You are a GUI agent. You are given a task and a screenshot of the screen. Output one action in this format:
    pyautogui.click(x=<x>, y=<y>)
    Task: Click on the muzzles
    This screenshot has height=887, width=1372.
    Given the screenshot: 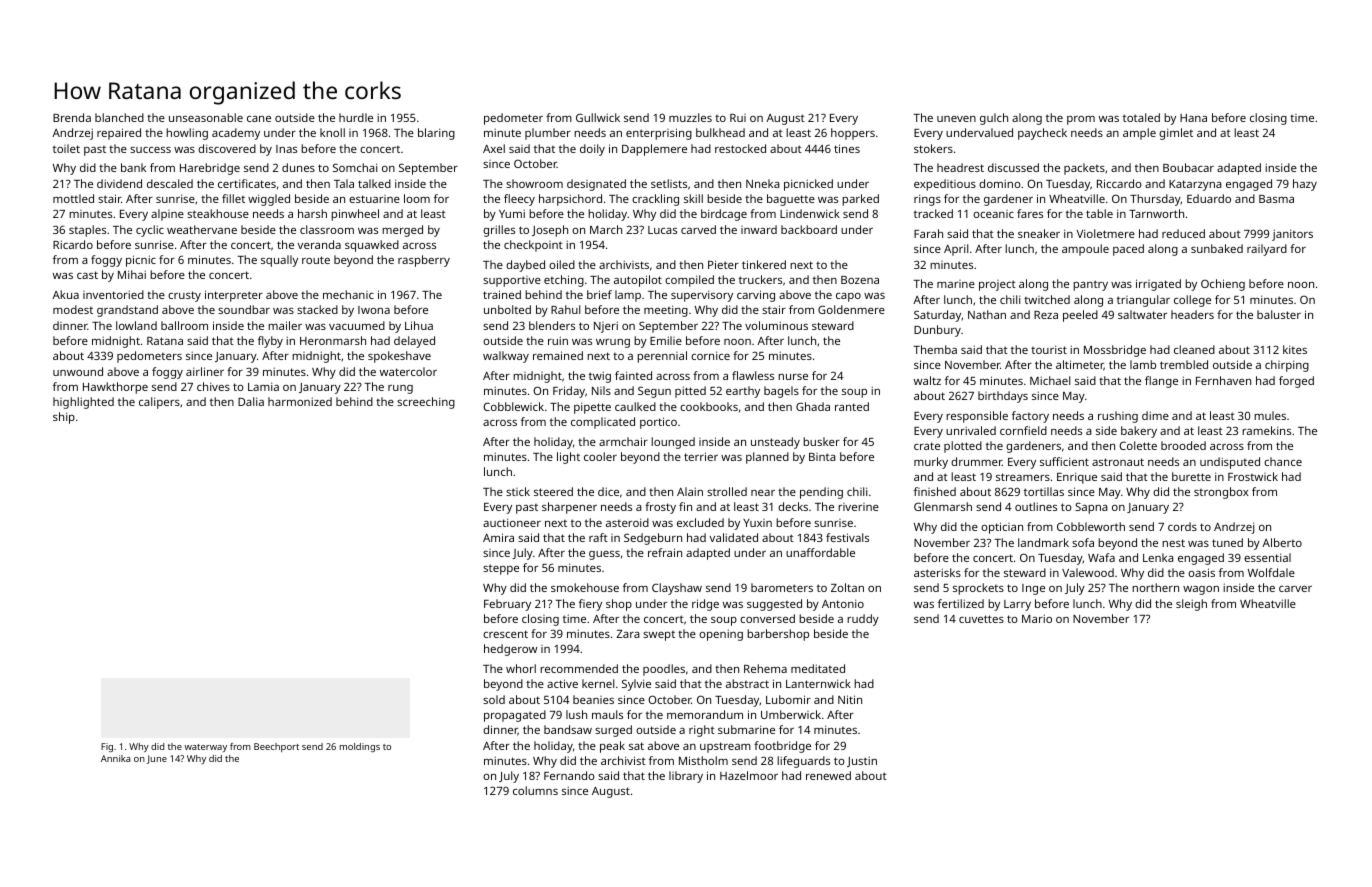 What is the action you would take?
    pyautogui.click(x=690, y=117)
